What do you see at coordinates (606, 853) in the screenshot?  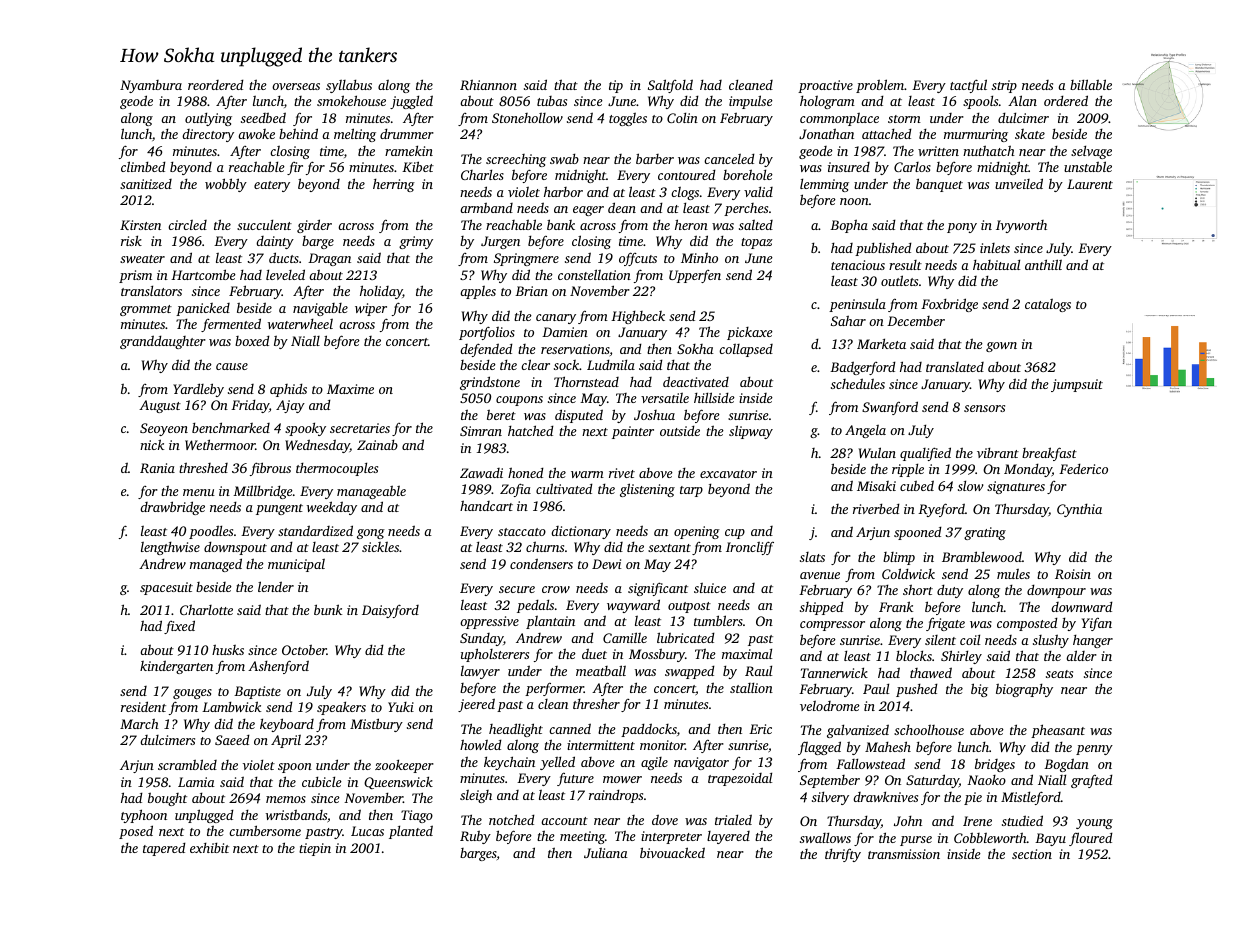 I see `Juliana` at bounding box center [606, 853].
